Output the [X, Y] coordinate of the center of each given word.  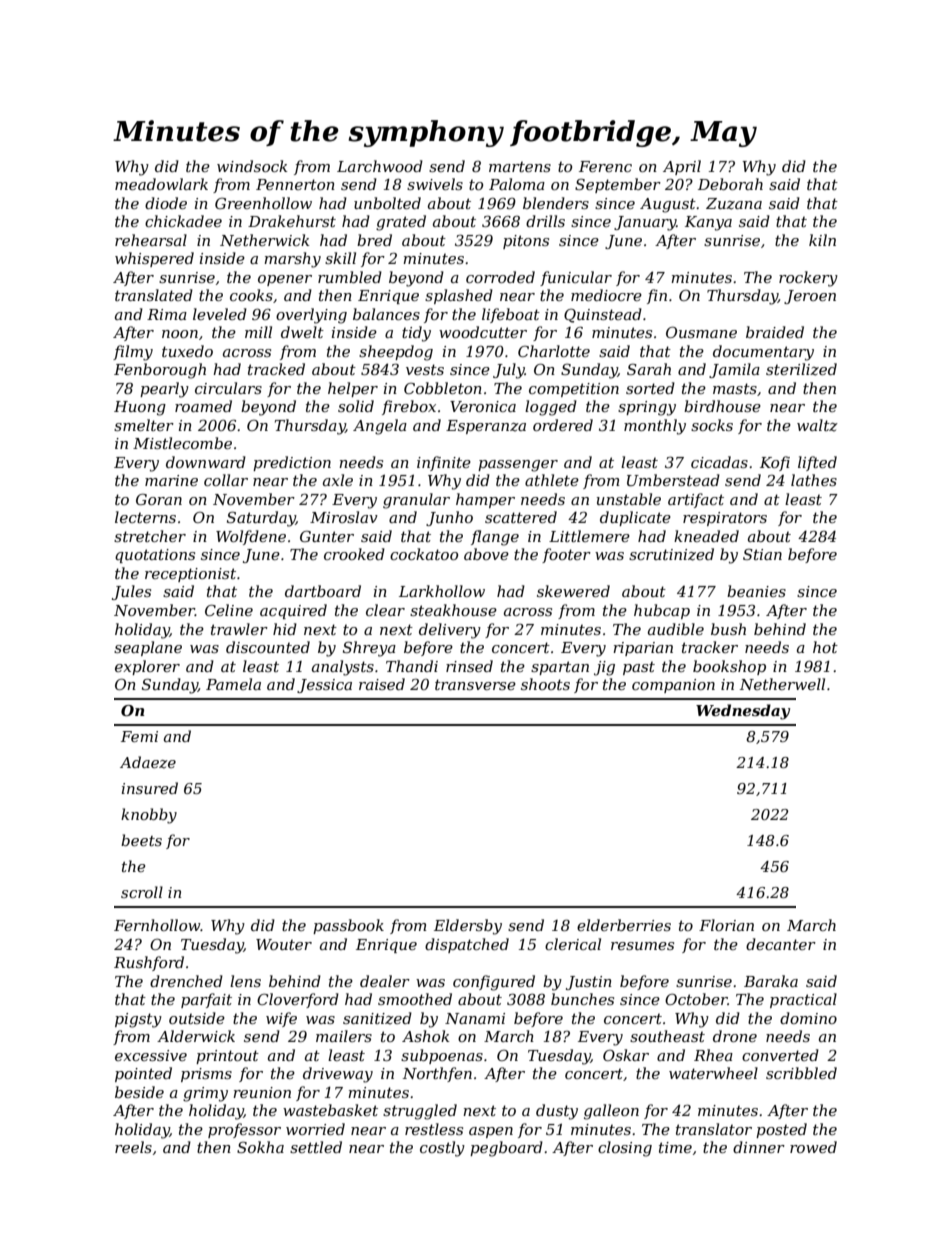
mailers [344, 1036]
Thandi [412, 666]
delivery [450, 631]
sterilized [801, 369]
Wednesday [743, 712]
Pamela [233, 684]
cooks [251, 295]
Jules [131, 592]
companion [673, 686]
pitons [526, 242]
